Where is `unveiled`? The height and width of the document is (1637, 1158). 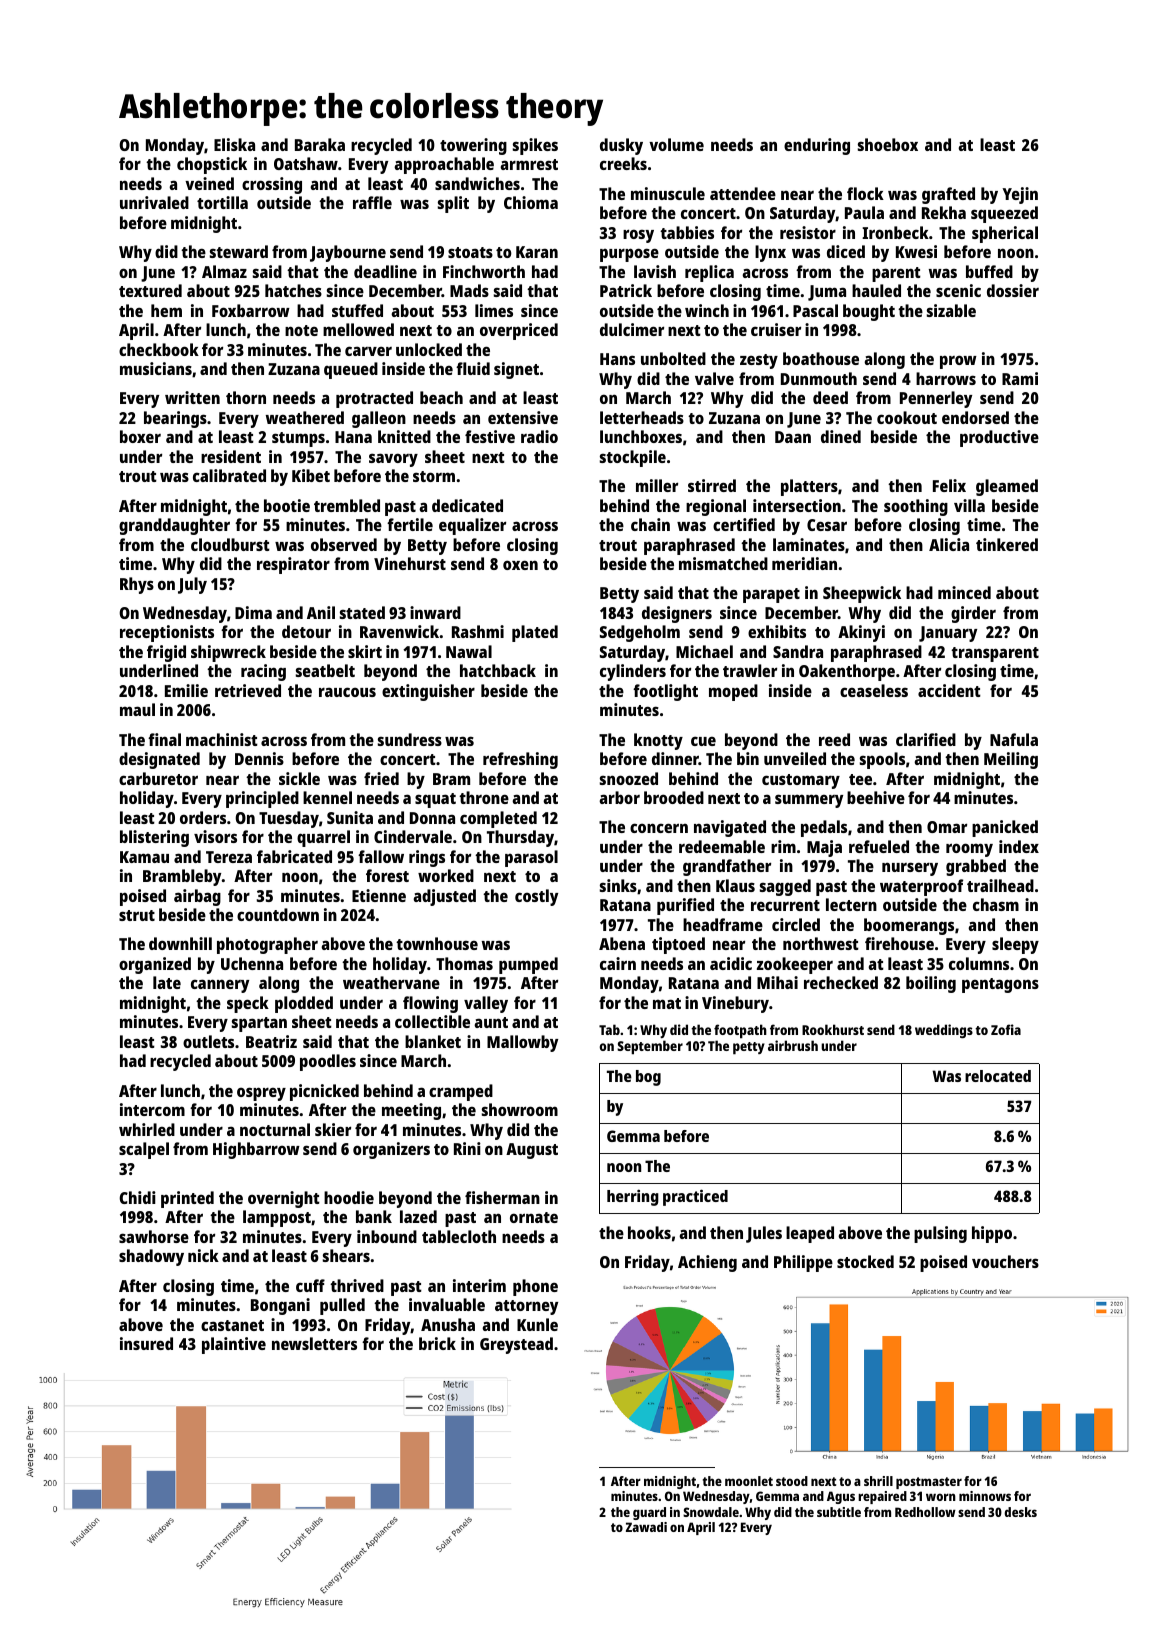 unveiled is located at coordinates (795, 758).
